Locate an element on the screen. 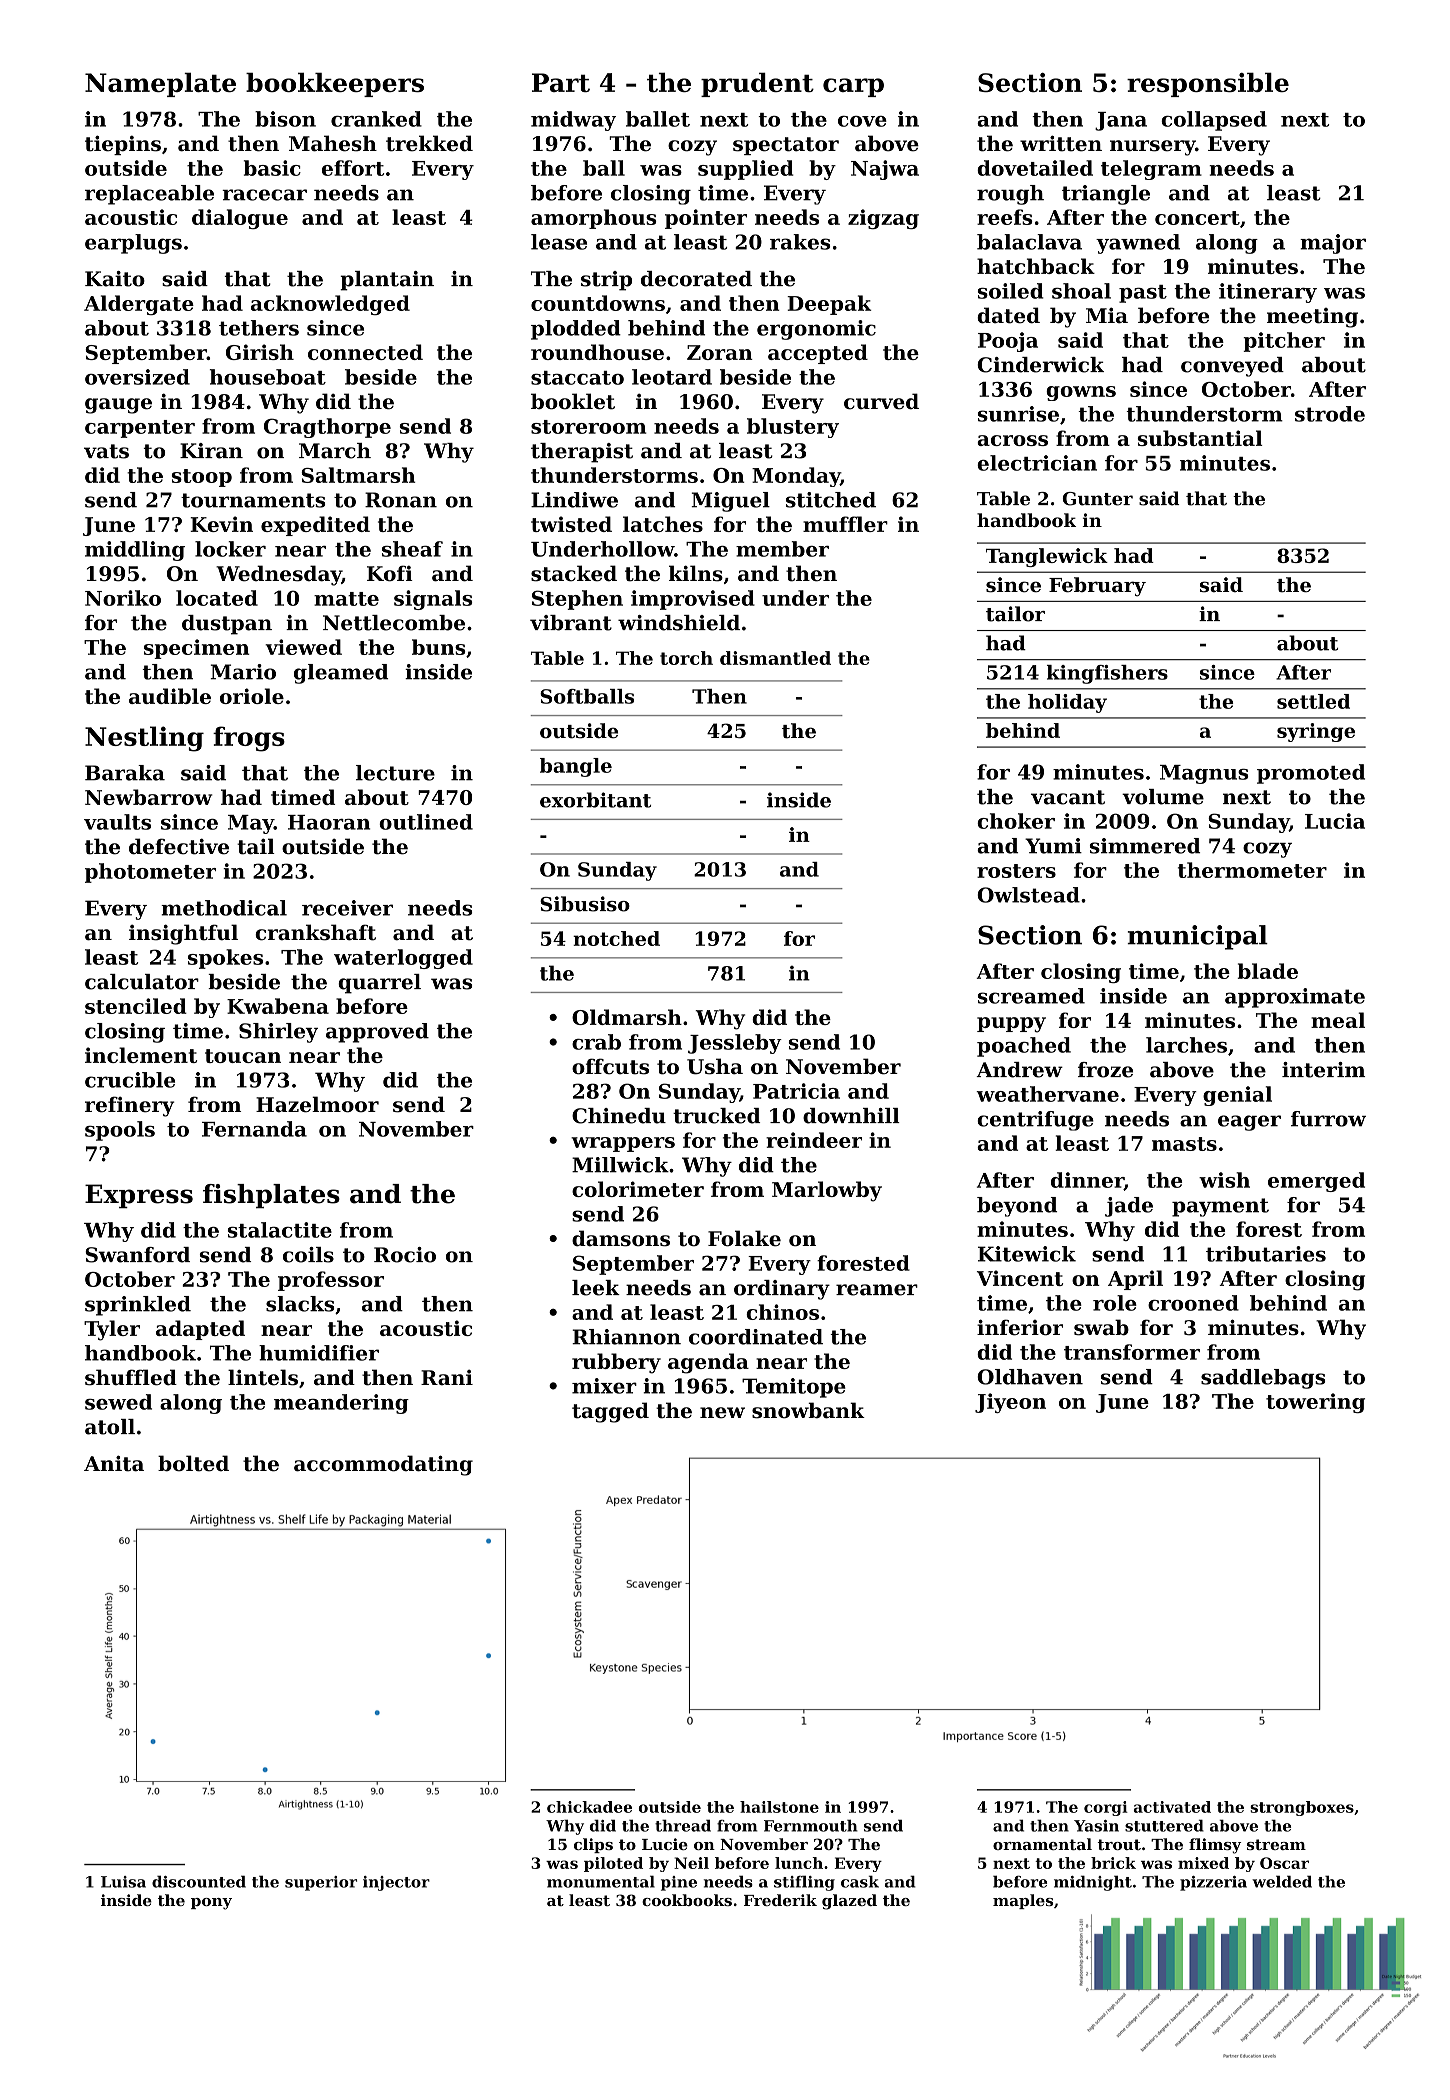 This screenshot has width=1450, height=2100. hailstone is located at coordinates (779, 1807).
